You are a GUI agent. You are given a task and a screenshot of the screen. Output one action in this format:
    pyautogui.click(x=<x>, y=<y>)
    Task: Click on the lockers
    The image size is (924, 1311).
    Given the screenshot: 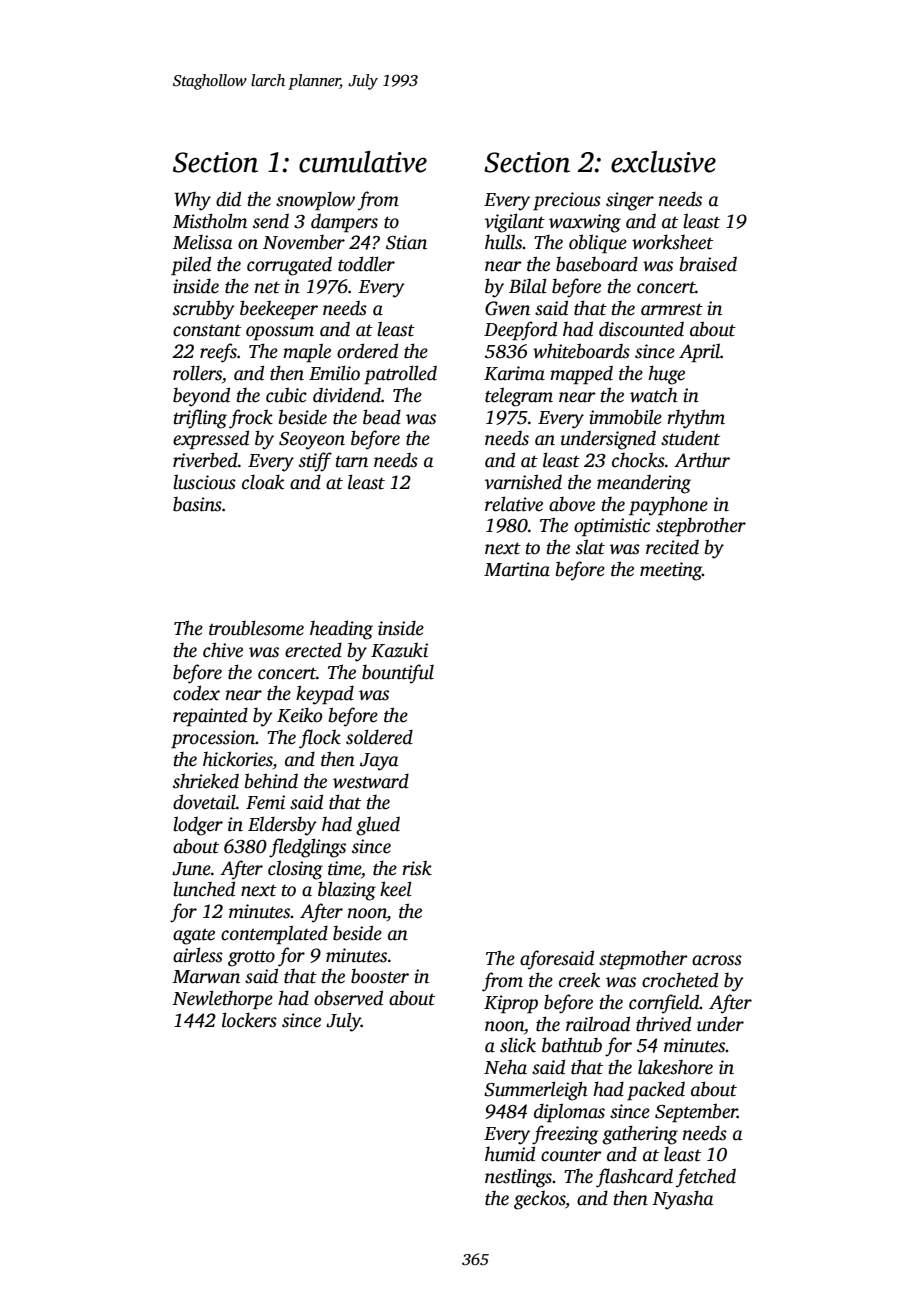 What is the action you would take?
    pyautogui.click(x=249, y=1020)
